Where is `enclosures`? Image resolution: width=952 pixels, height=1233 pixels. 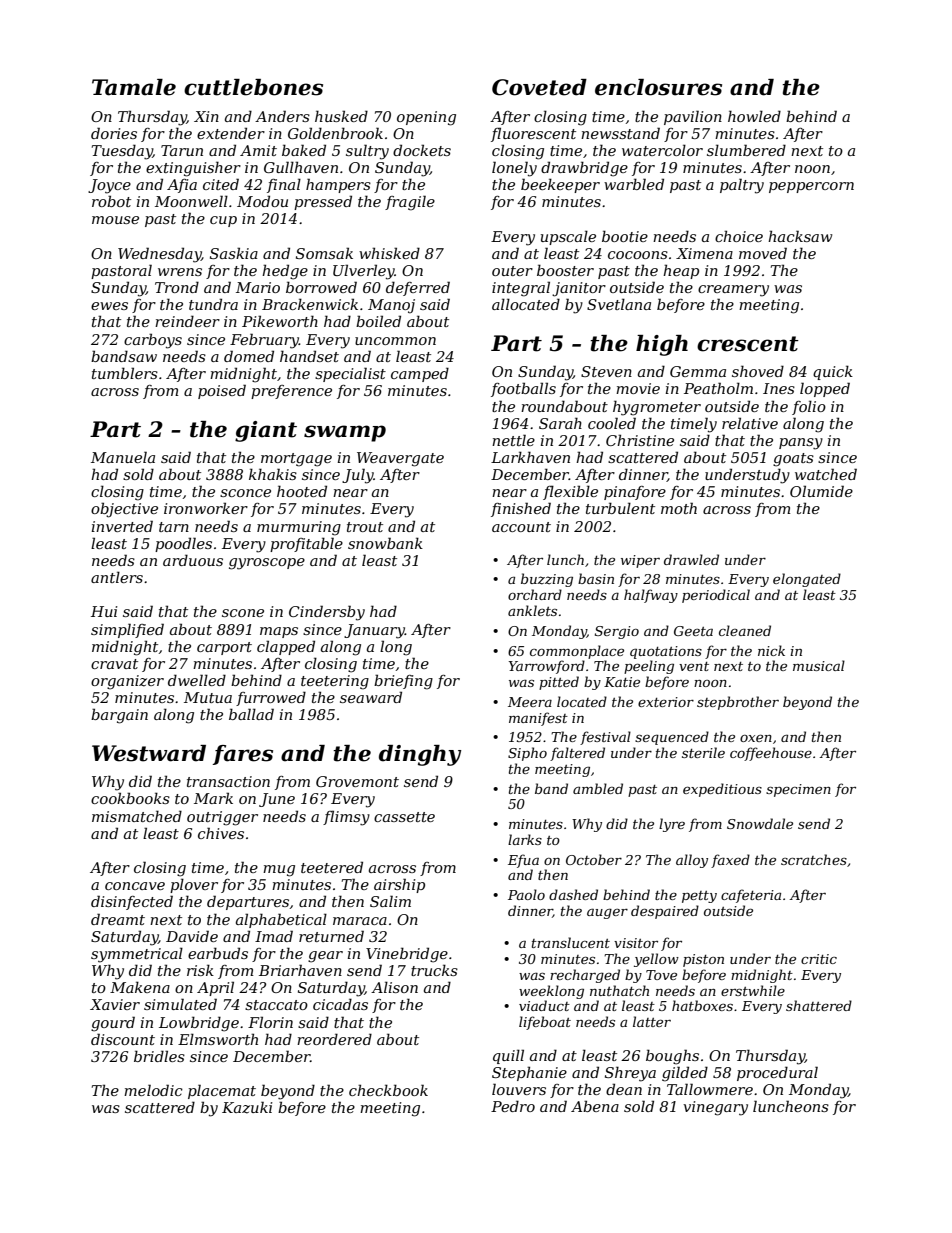 enclosures is located at coordinates (658, 87).
